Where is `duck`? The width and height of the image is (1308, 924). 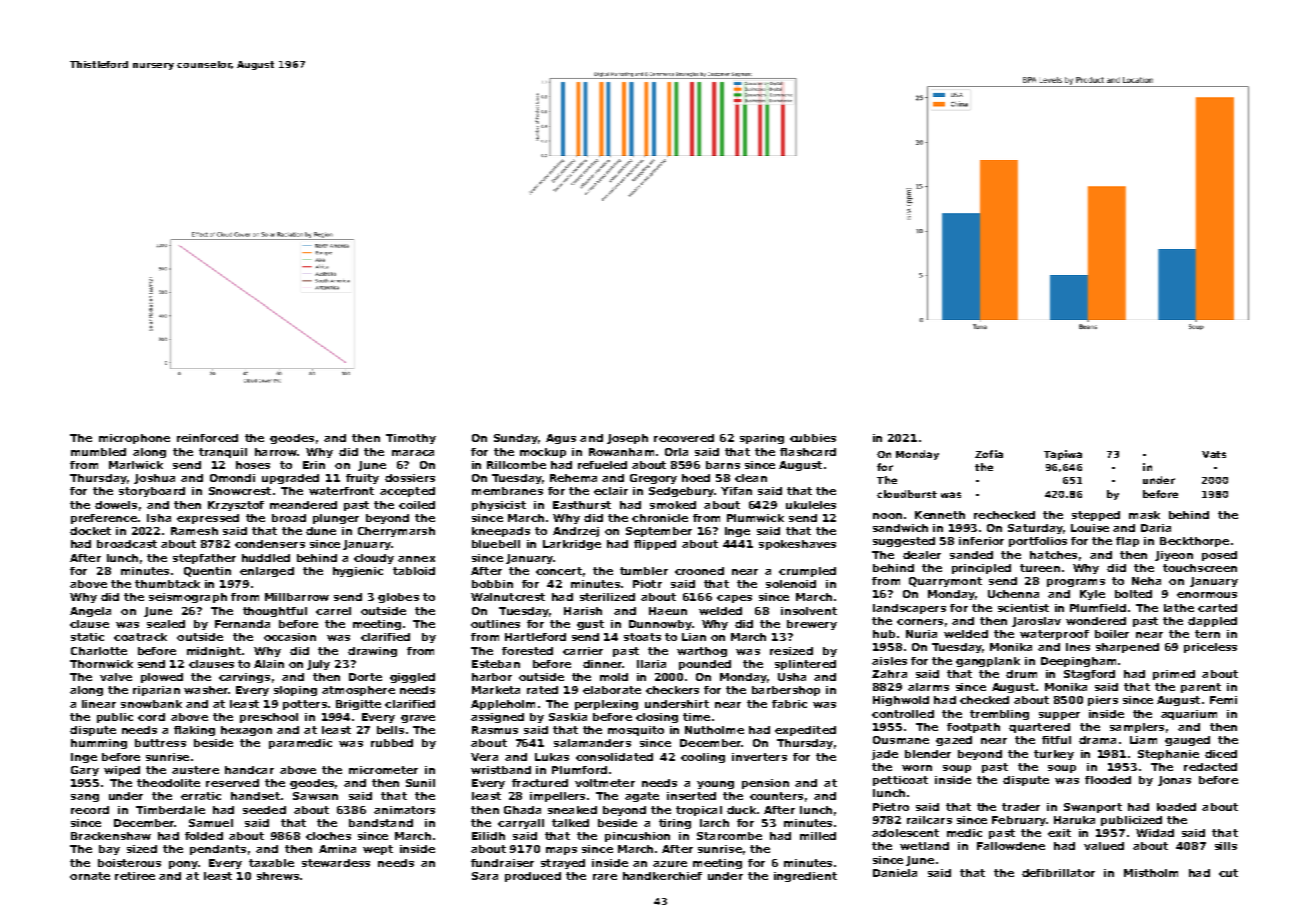 duck is located at coordinates (741, 810).
